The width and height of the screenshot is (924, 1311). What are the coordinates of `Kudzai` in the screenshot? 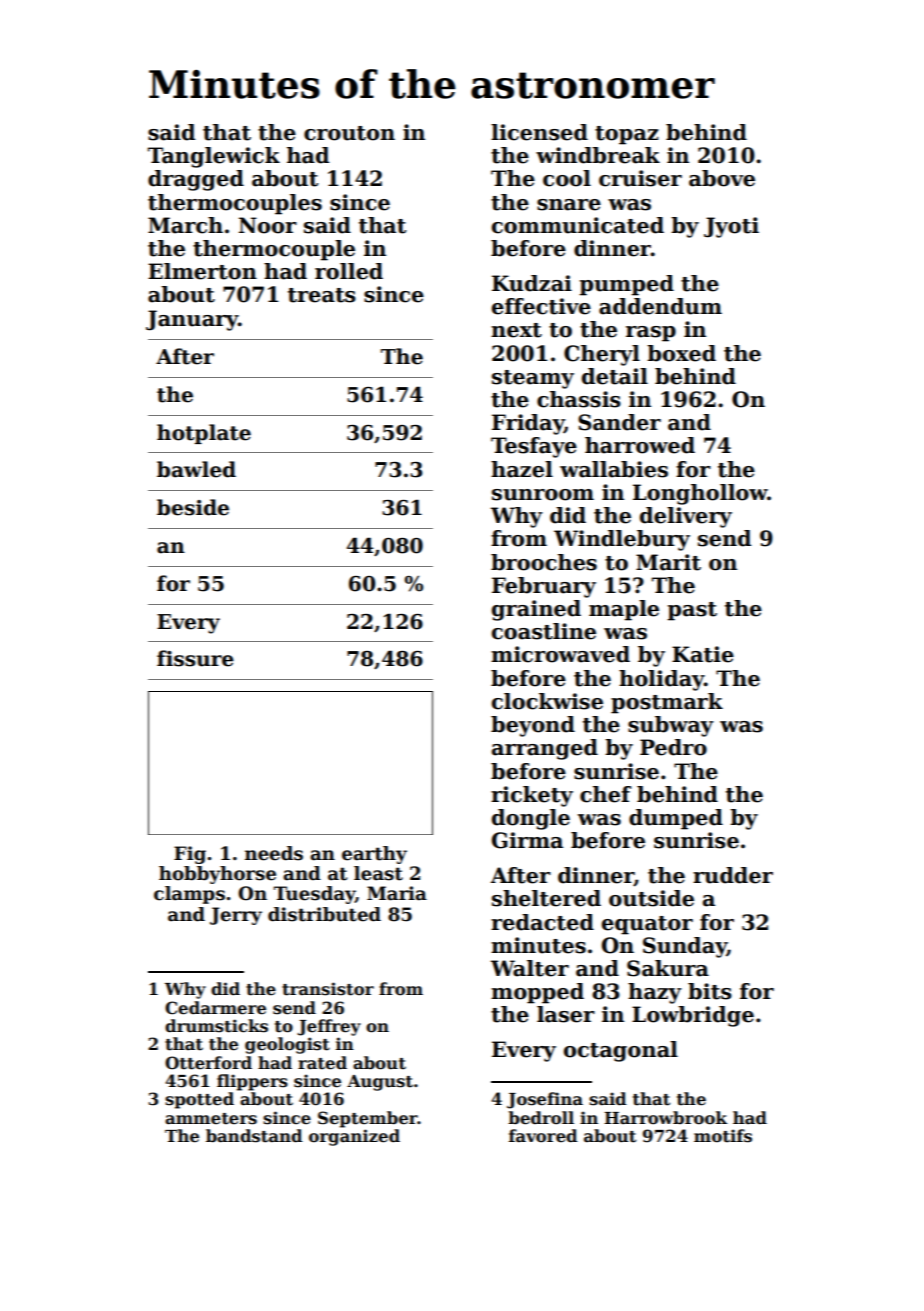 It's located at (532, 283).
